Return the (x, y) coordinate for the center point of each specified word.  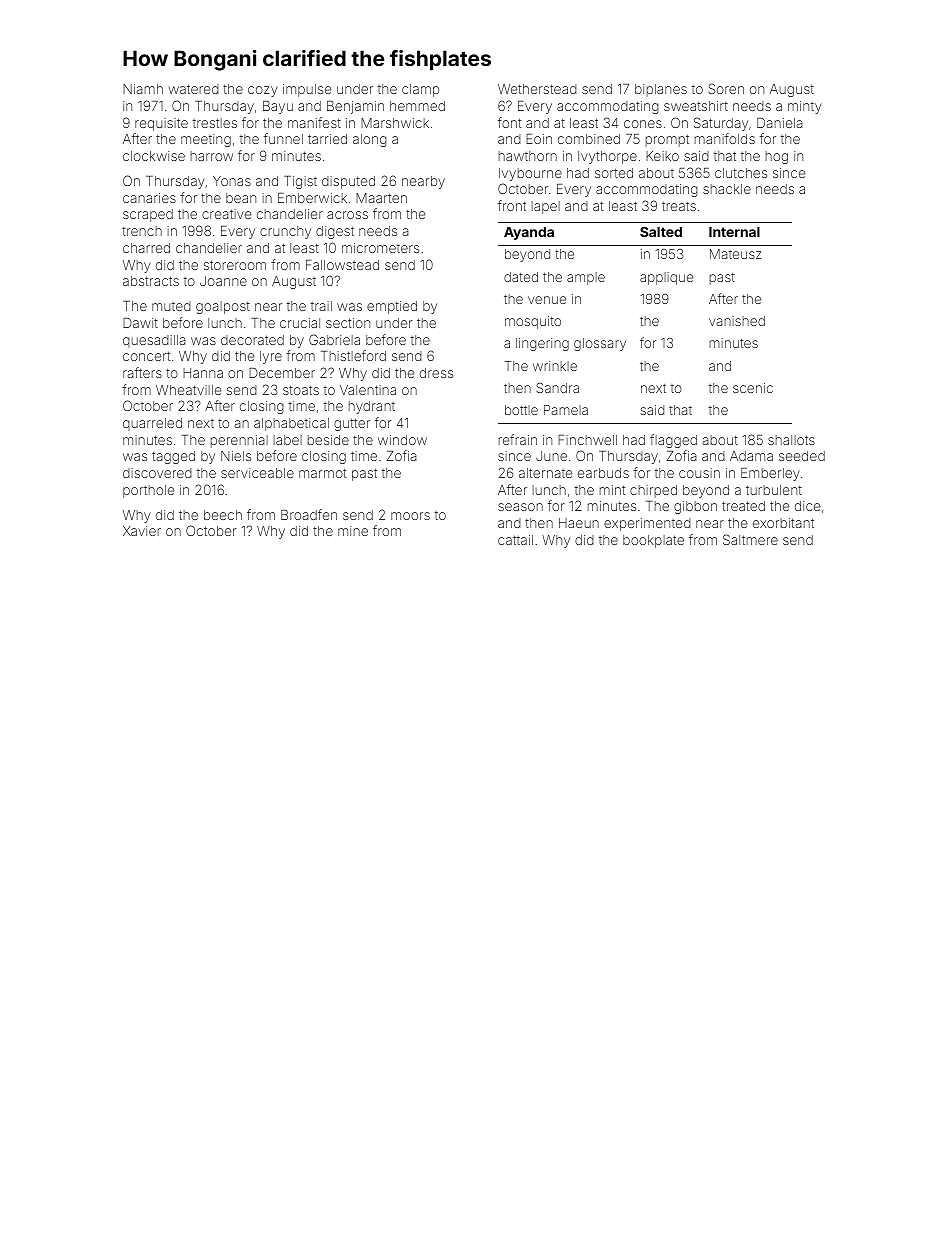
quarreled (152, 424)
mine (353, 531)
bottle (521, 410)
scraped (148, 215)
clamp (420, 90)
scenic (753, 388)
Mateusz (735, 254)
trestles (215, 123)
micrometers (380, 248)
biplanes (661, 90)
